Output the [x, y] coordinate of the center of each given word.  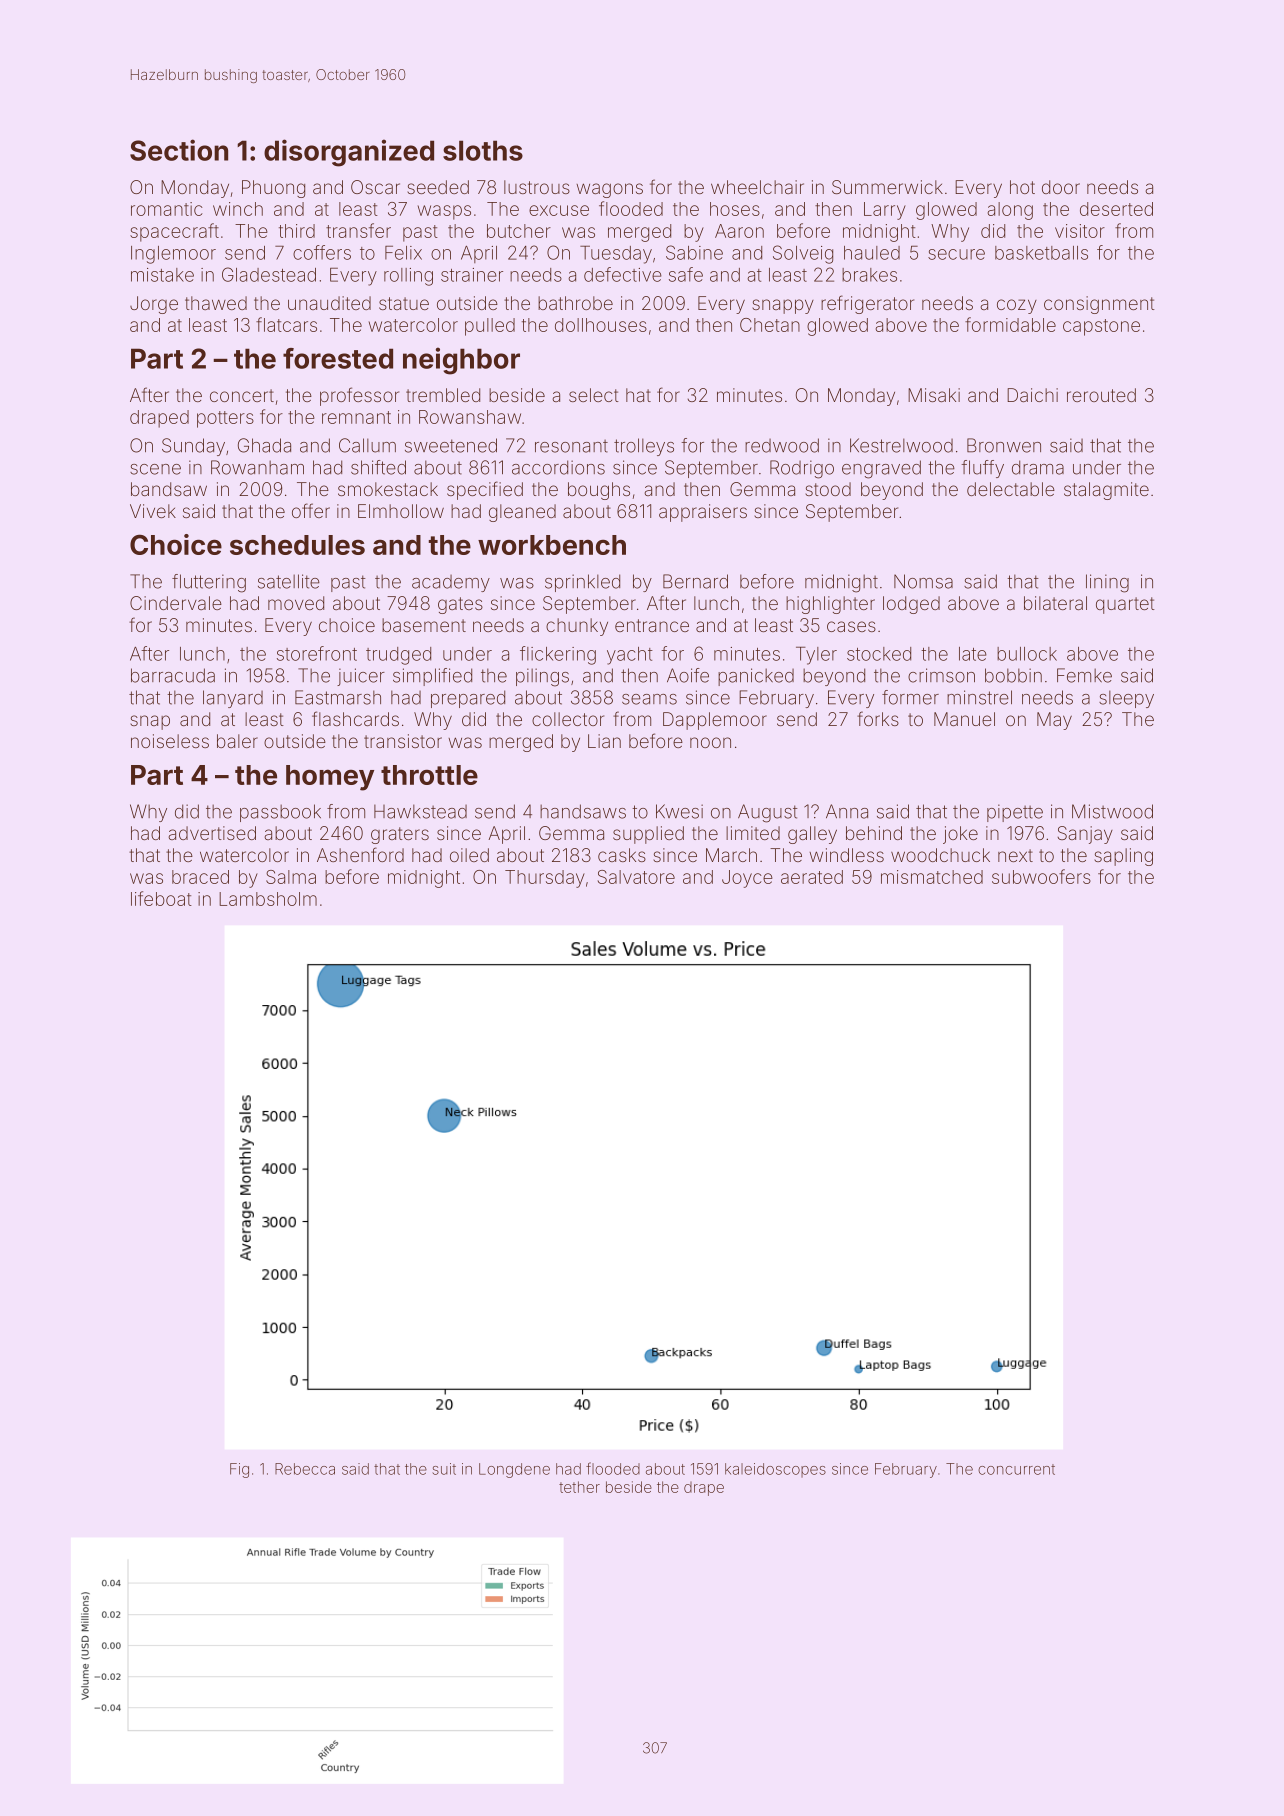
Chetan [770, 325]
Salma [291, 877]
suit [444, 1469]
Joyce [747, 879]
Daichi [1032, 395]
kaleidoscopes [775, 1470]
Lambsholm [268, 899]
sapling [1123, 857]
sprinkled [582, 583]
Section [179, 150]
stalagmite [1106, 491]
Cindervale [176, 603]
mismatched [932, 877]
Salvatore [636, 877]
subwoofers [1041, 876]
